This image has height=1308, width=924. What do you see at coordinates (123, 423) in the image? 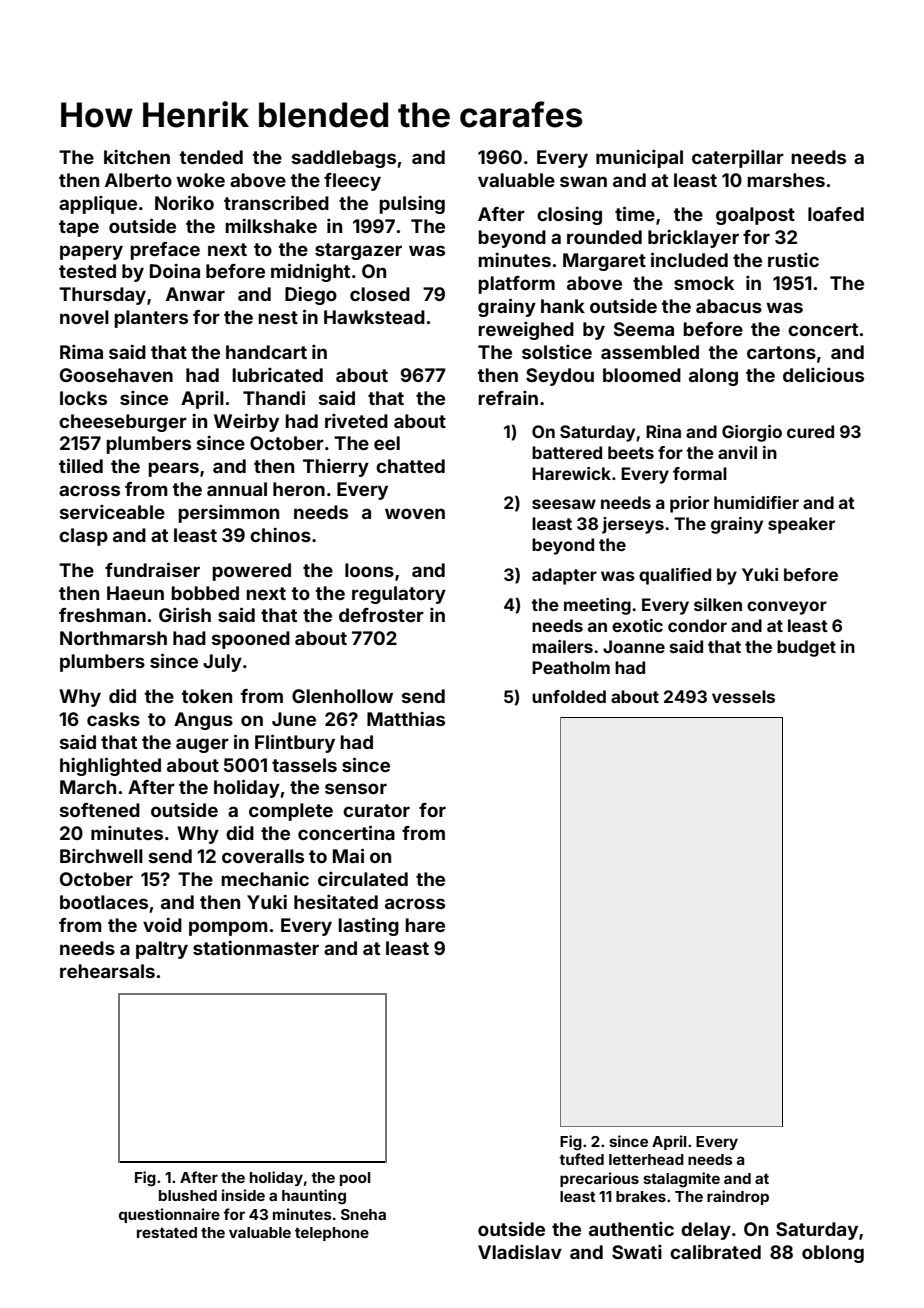
I see `cheeseburger` at bounding box center [123, 423].
